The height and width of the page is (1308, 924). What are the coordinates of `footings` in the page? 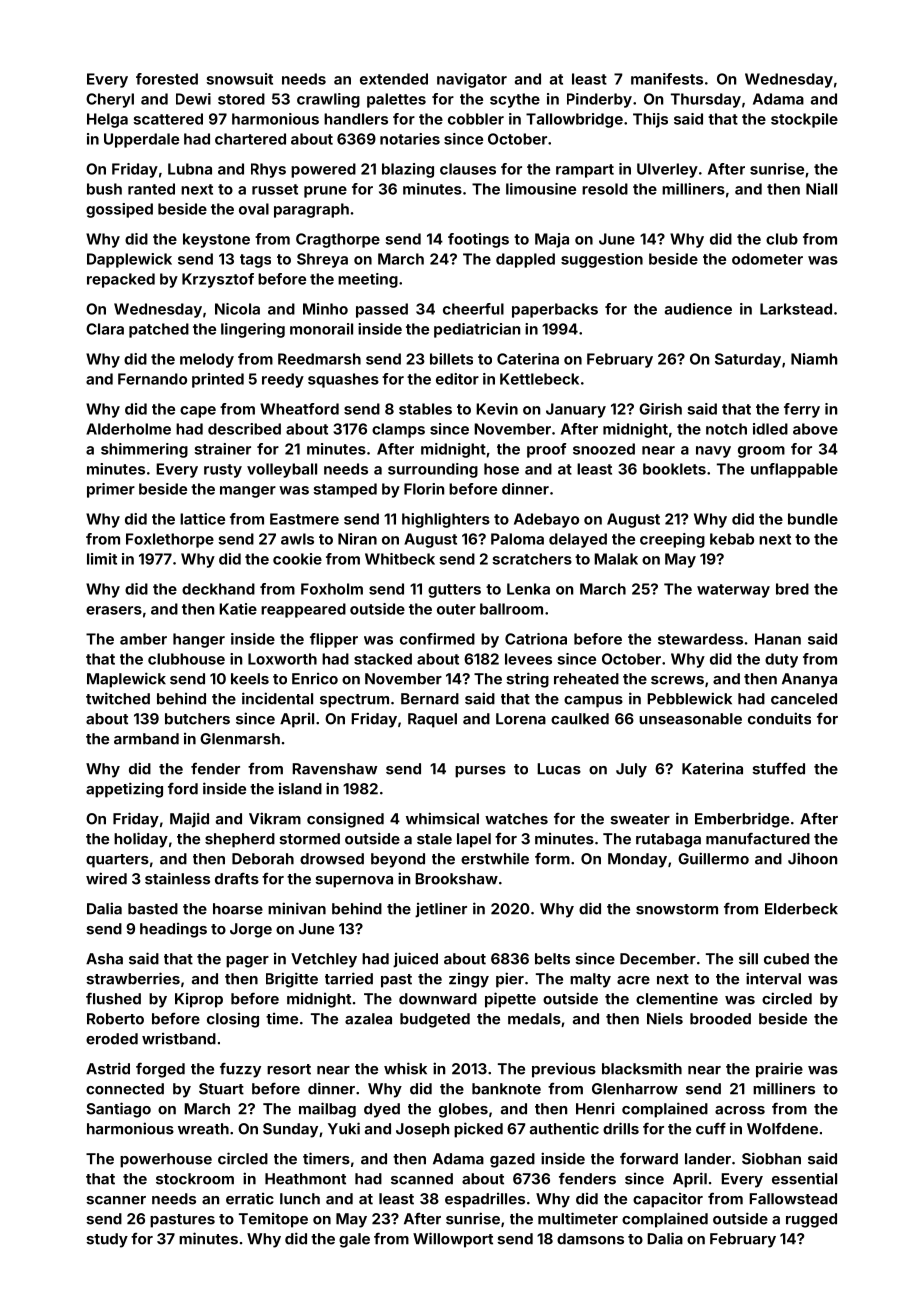 It's located at (478, 240).
